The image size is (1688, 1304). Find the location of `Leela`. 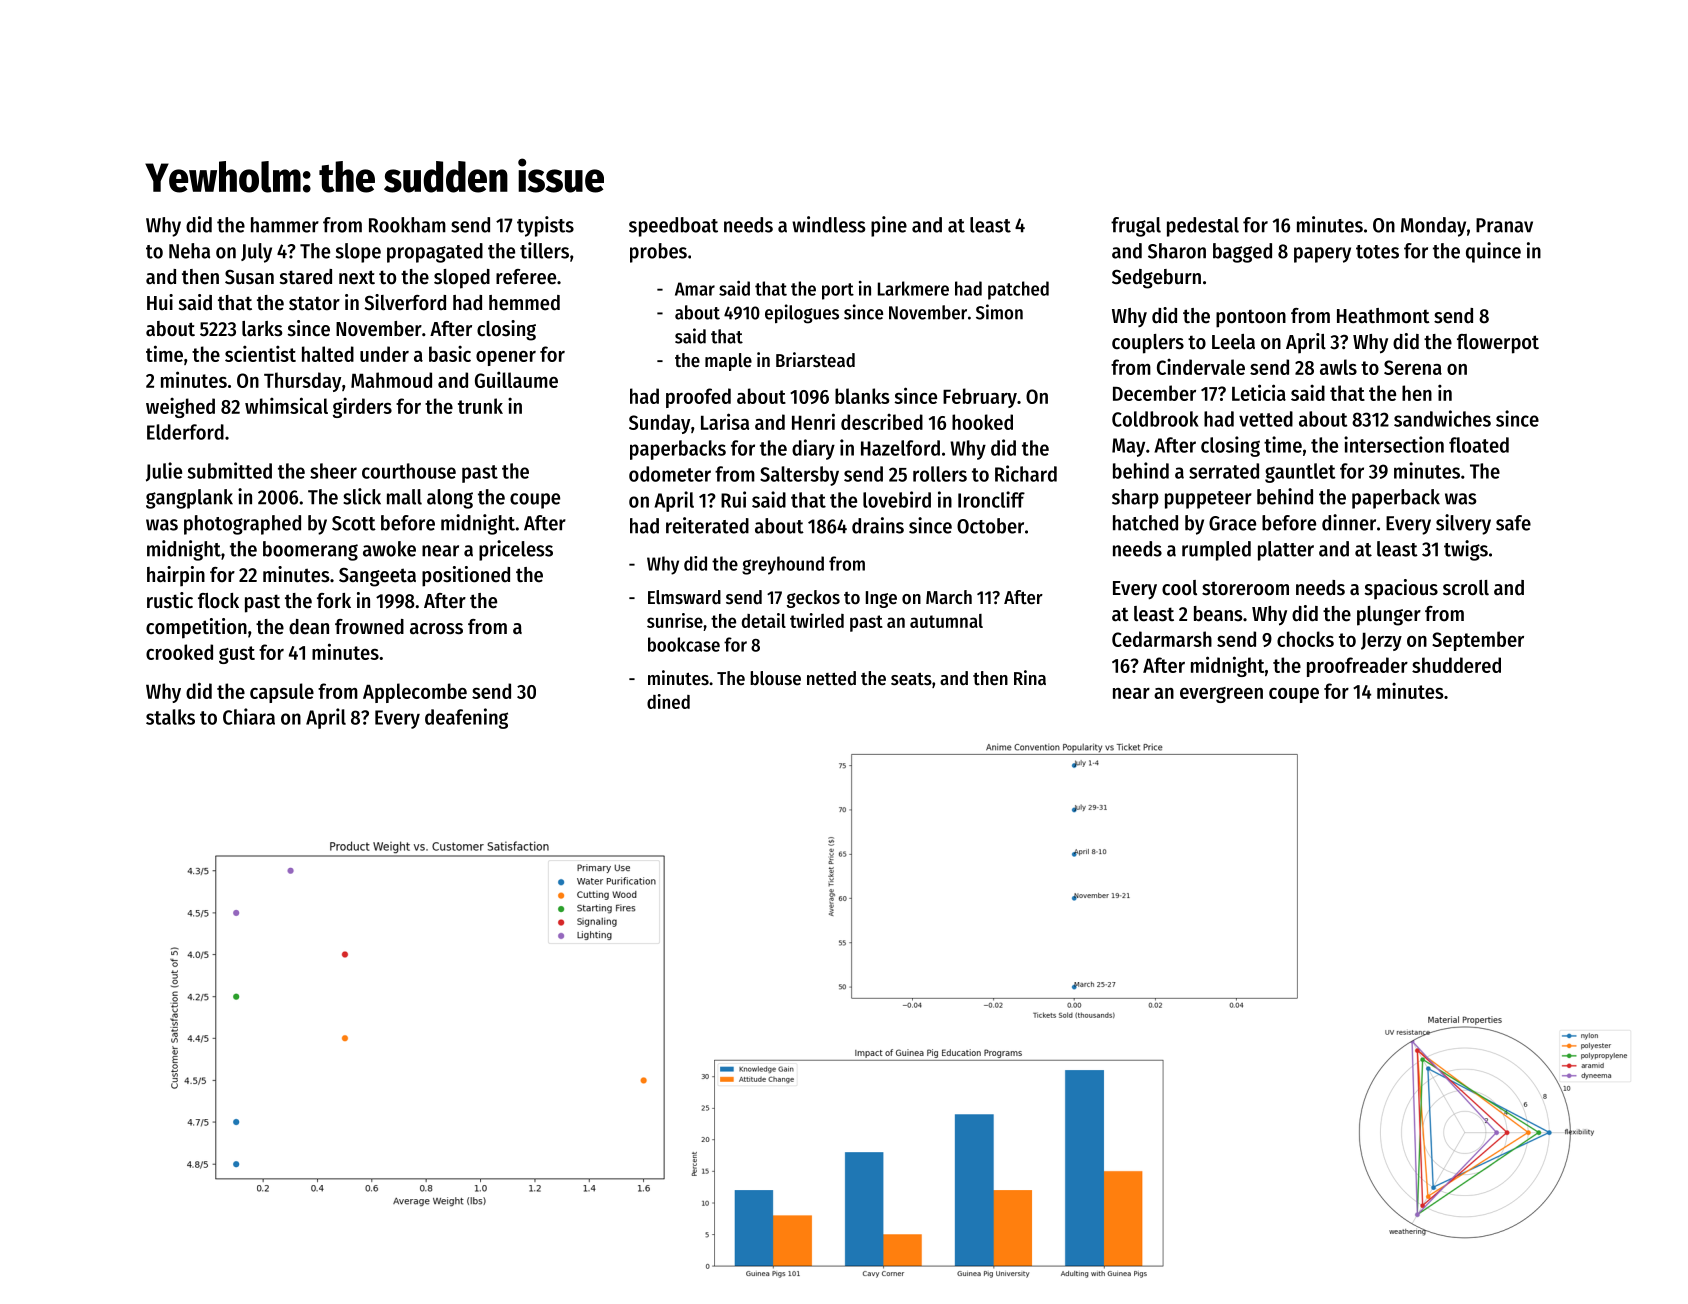

Leela is located at coordinates (1233, 342).
